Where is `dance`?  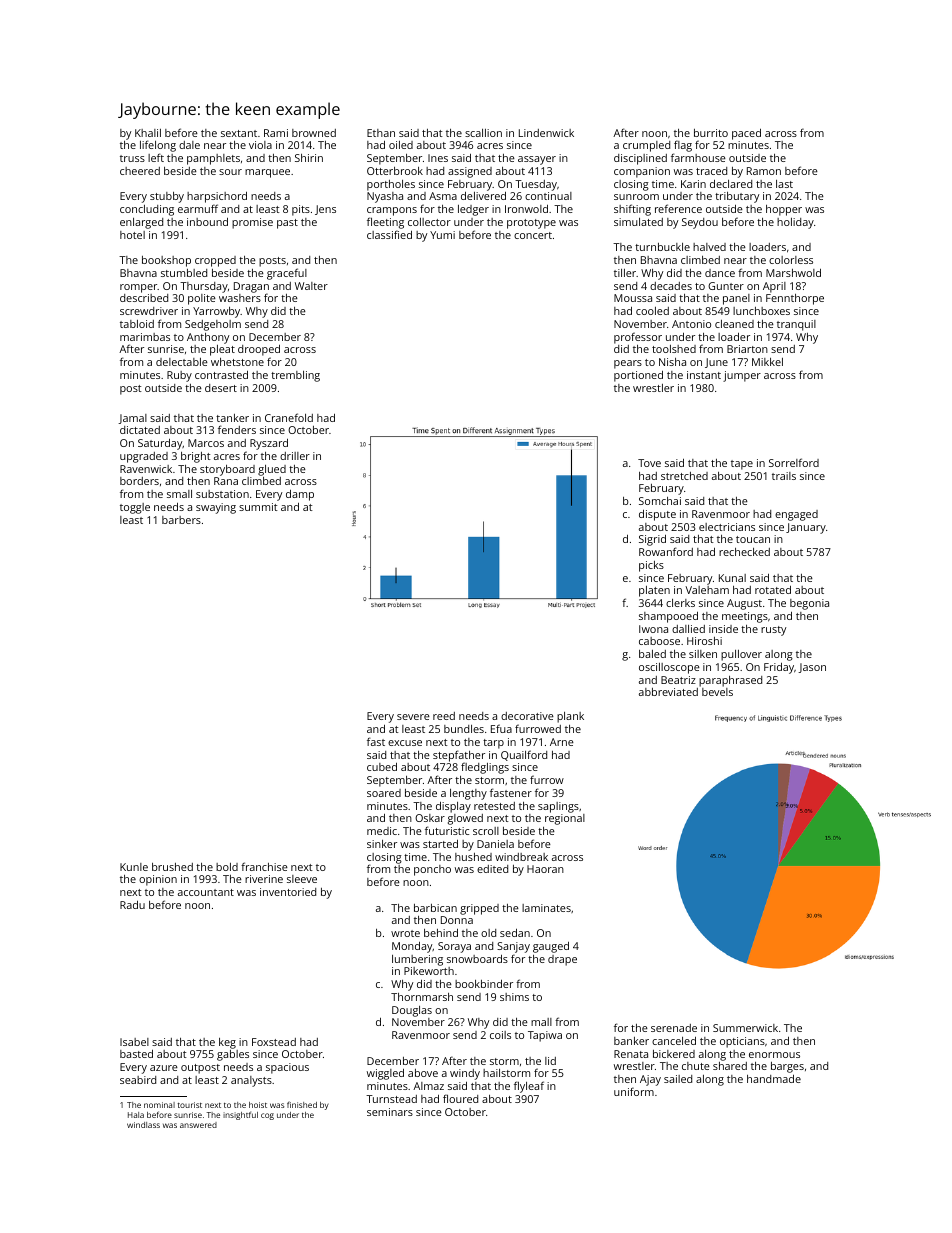
dance is located at coordinates (720, 273).
